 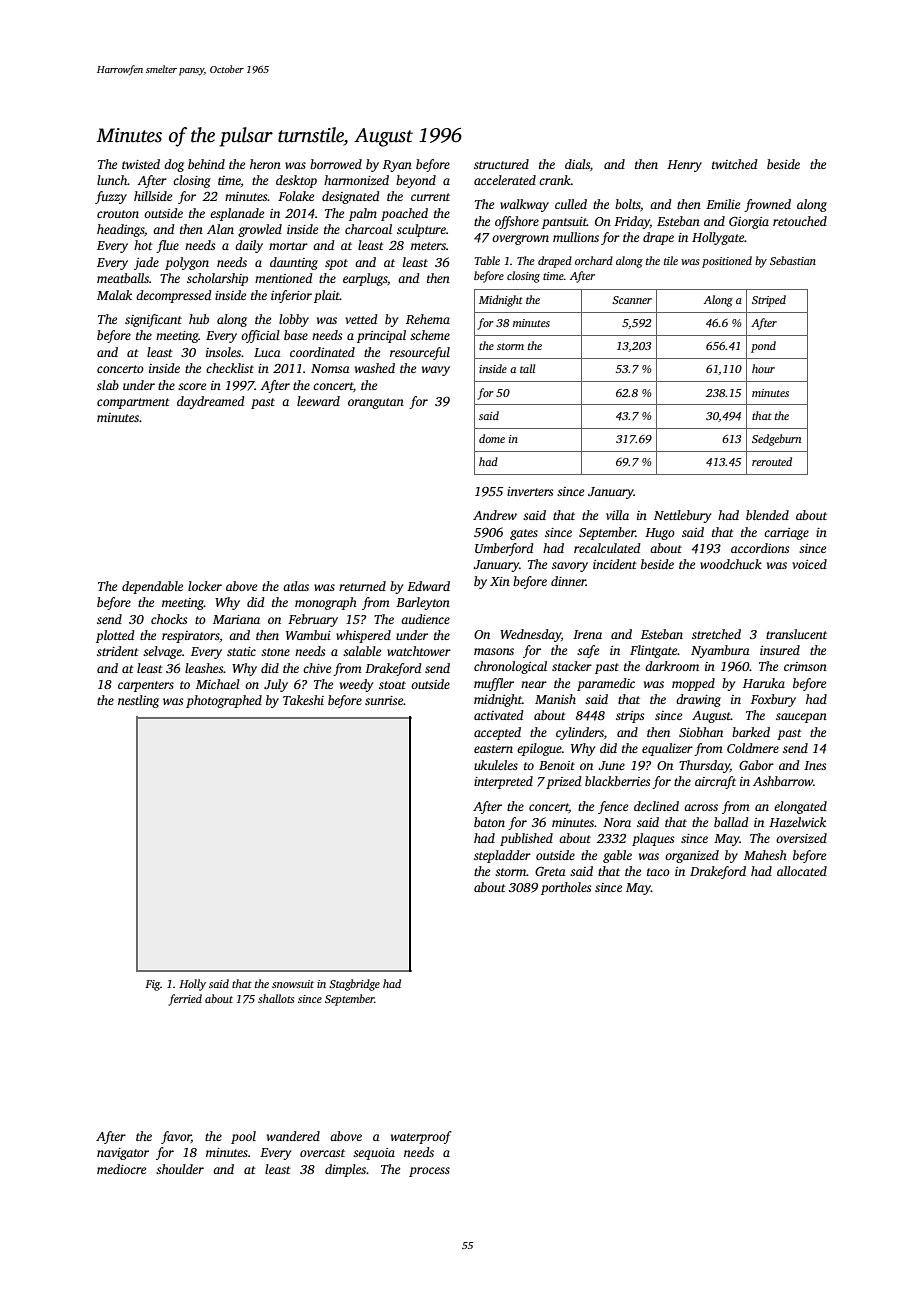 I want to click on fuzzy, so click(x=111, y=197).
